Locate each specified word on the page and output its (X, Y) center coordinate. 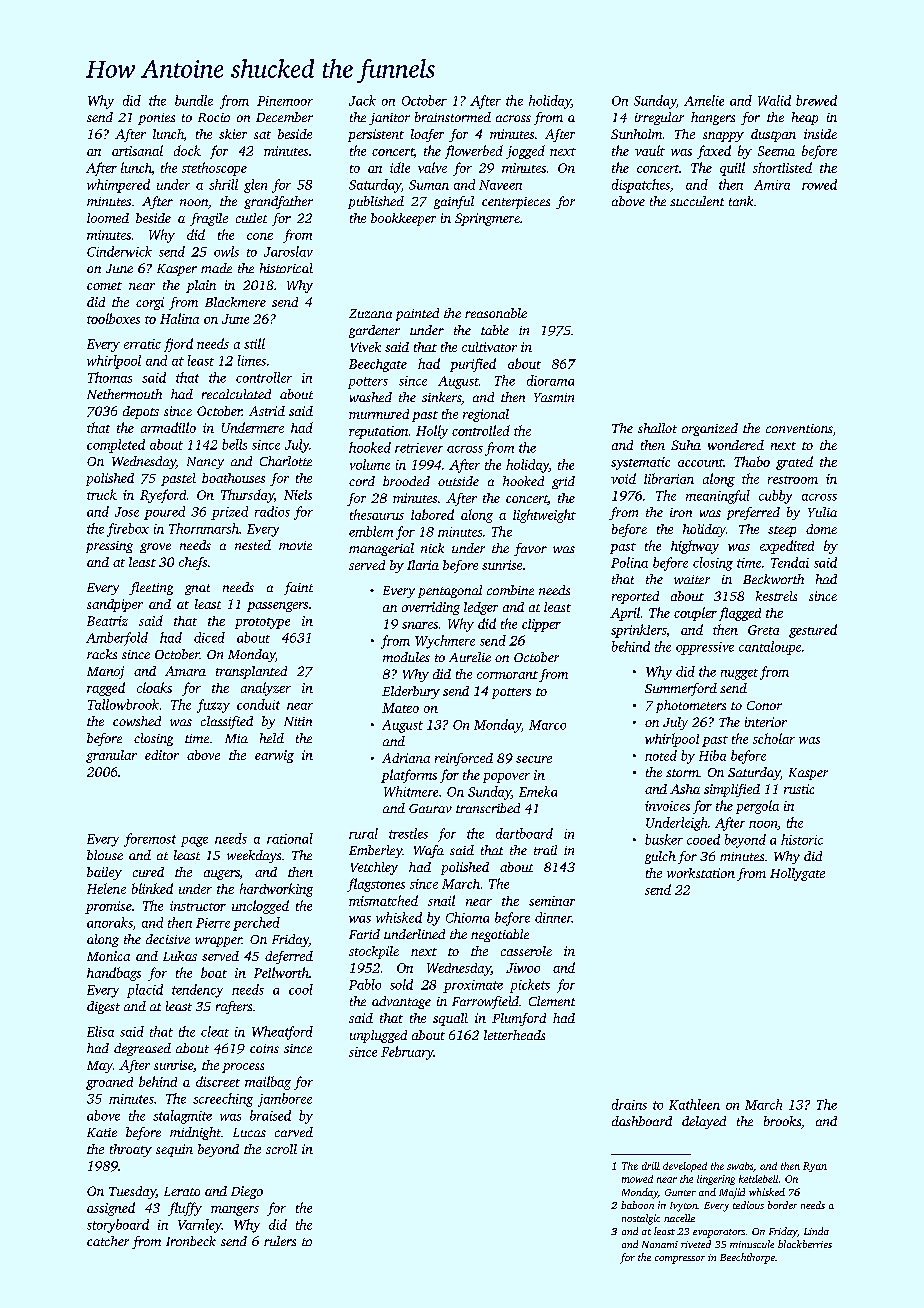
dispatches (641, 186)
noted (661, 755)
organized (710, 429)
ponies (156, 119)
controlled (481, 430)
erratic (142, 344)
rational (290, 838)
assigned (111, 1209)
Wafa (429, 851)
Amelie (704, 100)
